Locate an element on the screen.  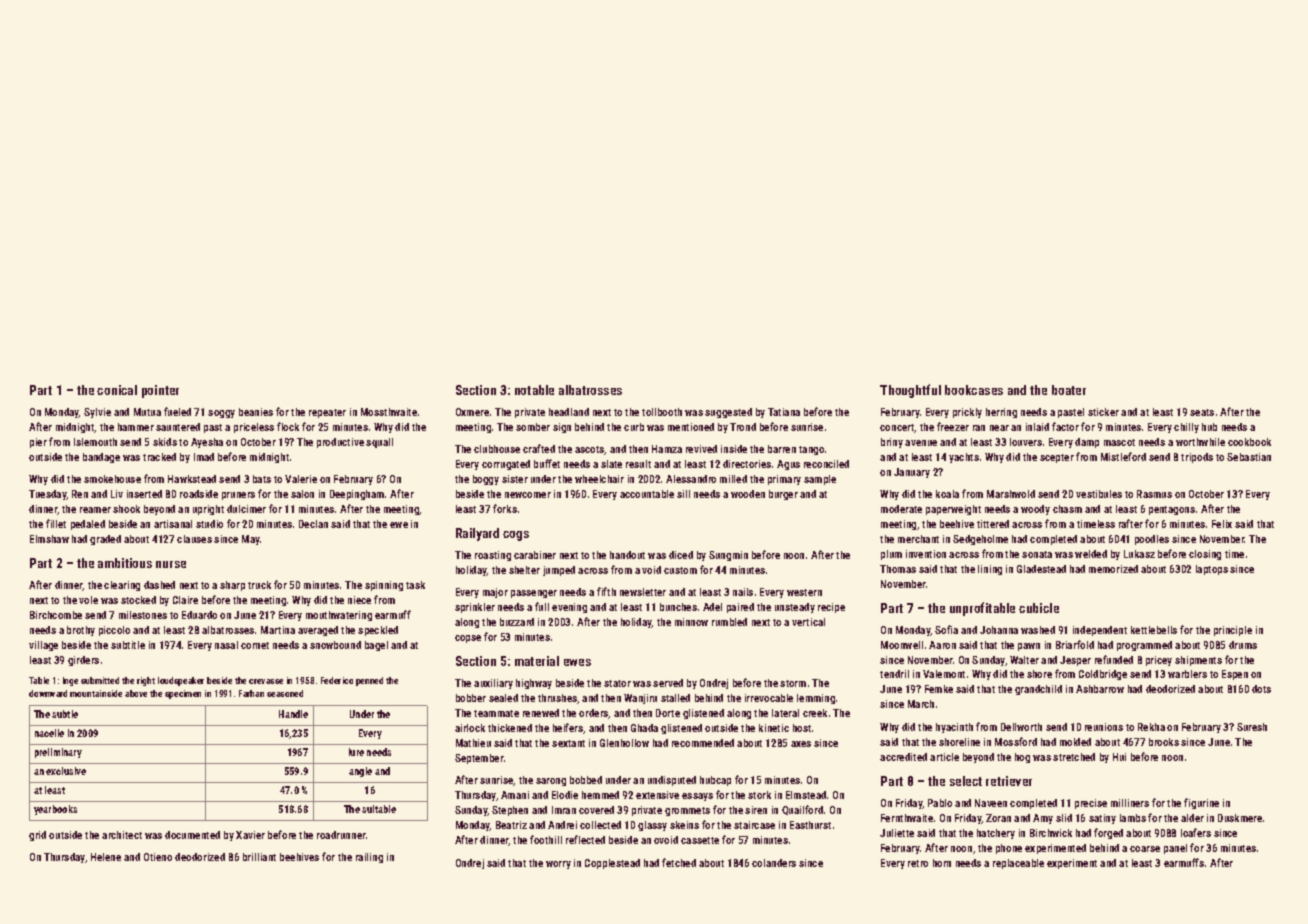
ewes is located at coordinates (577, 662).
